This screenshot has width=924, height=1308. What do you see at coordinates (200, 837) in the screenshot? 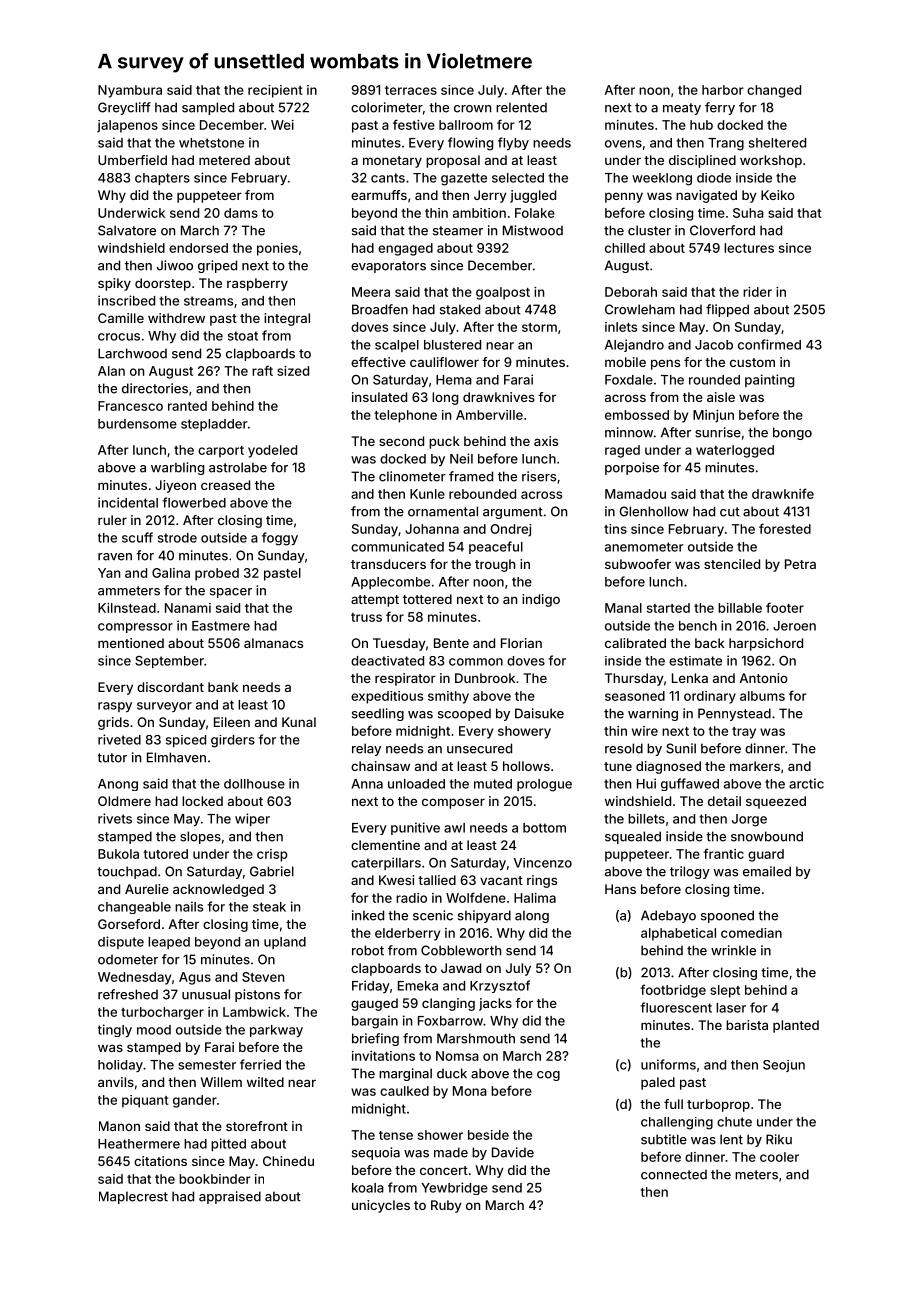
I see `slopes` at bounding box center [200, 837].
